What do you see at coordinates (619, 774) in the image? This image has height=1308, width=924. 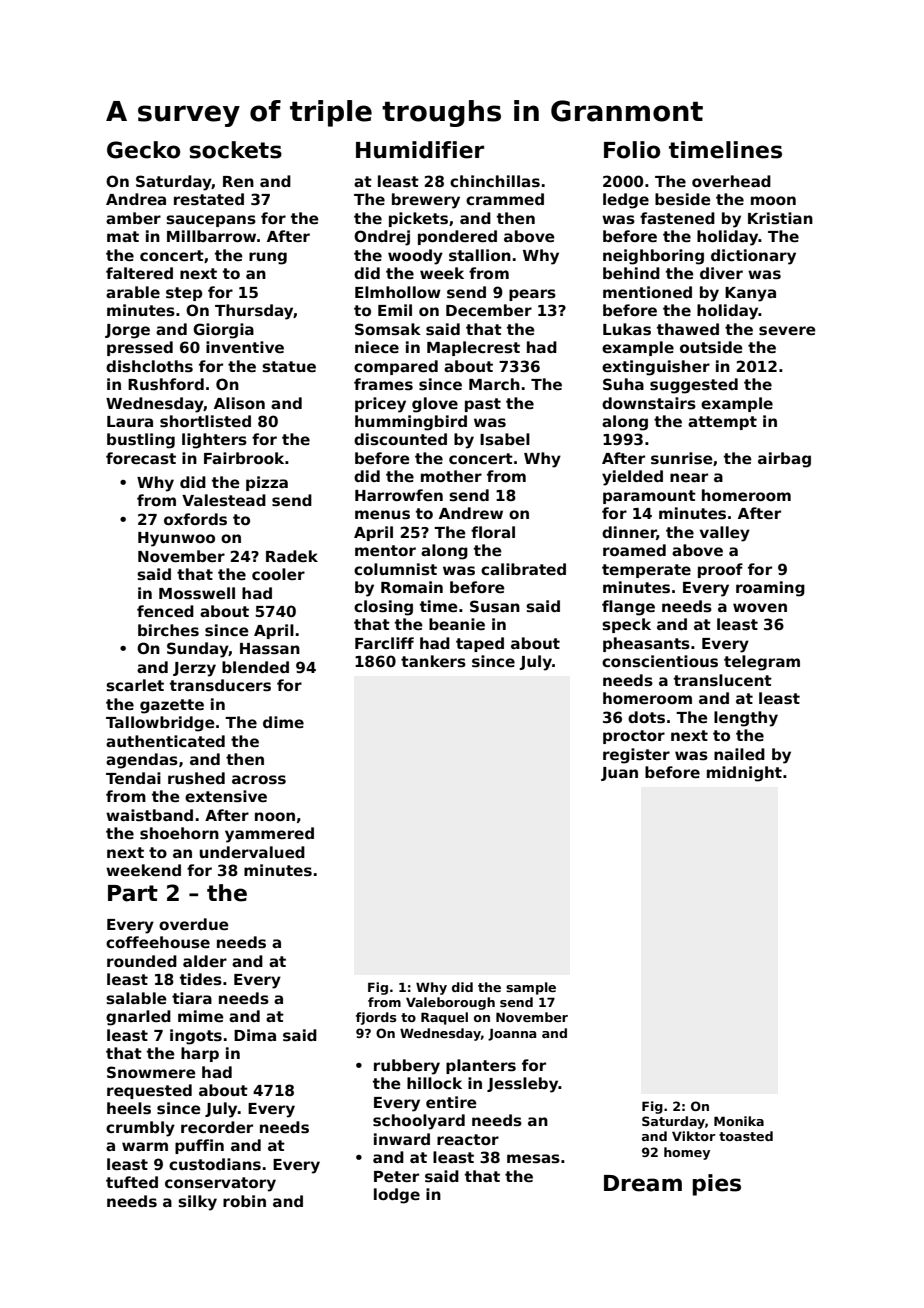 I see `Juan` at bounding box center [619, 774].
